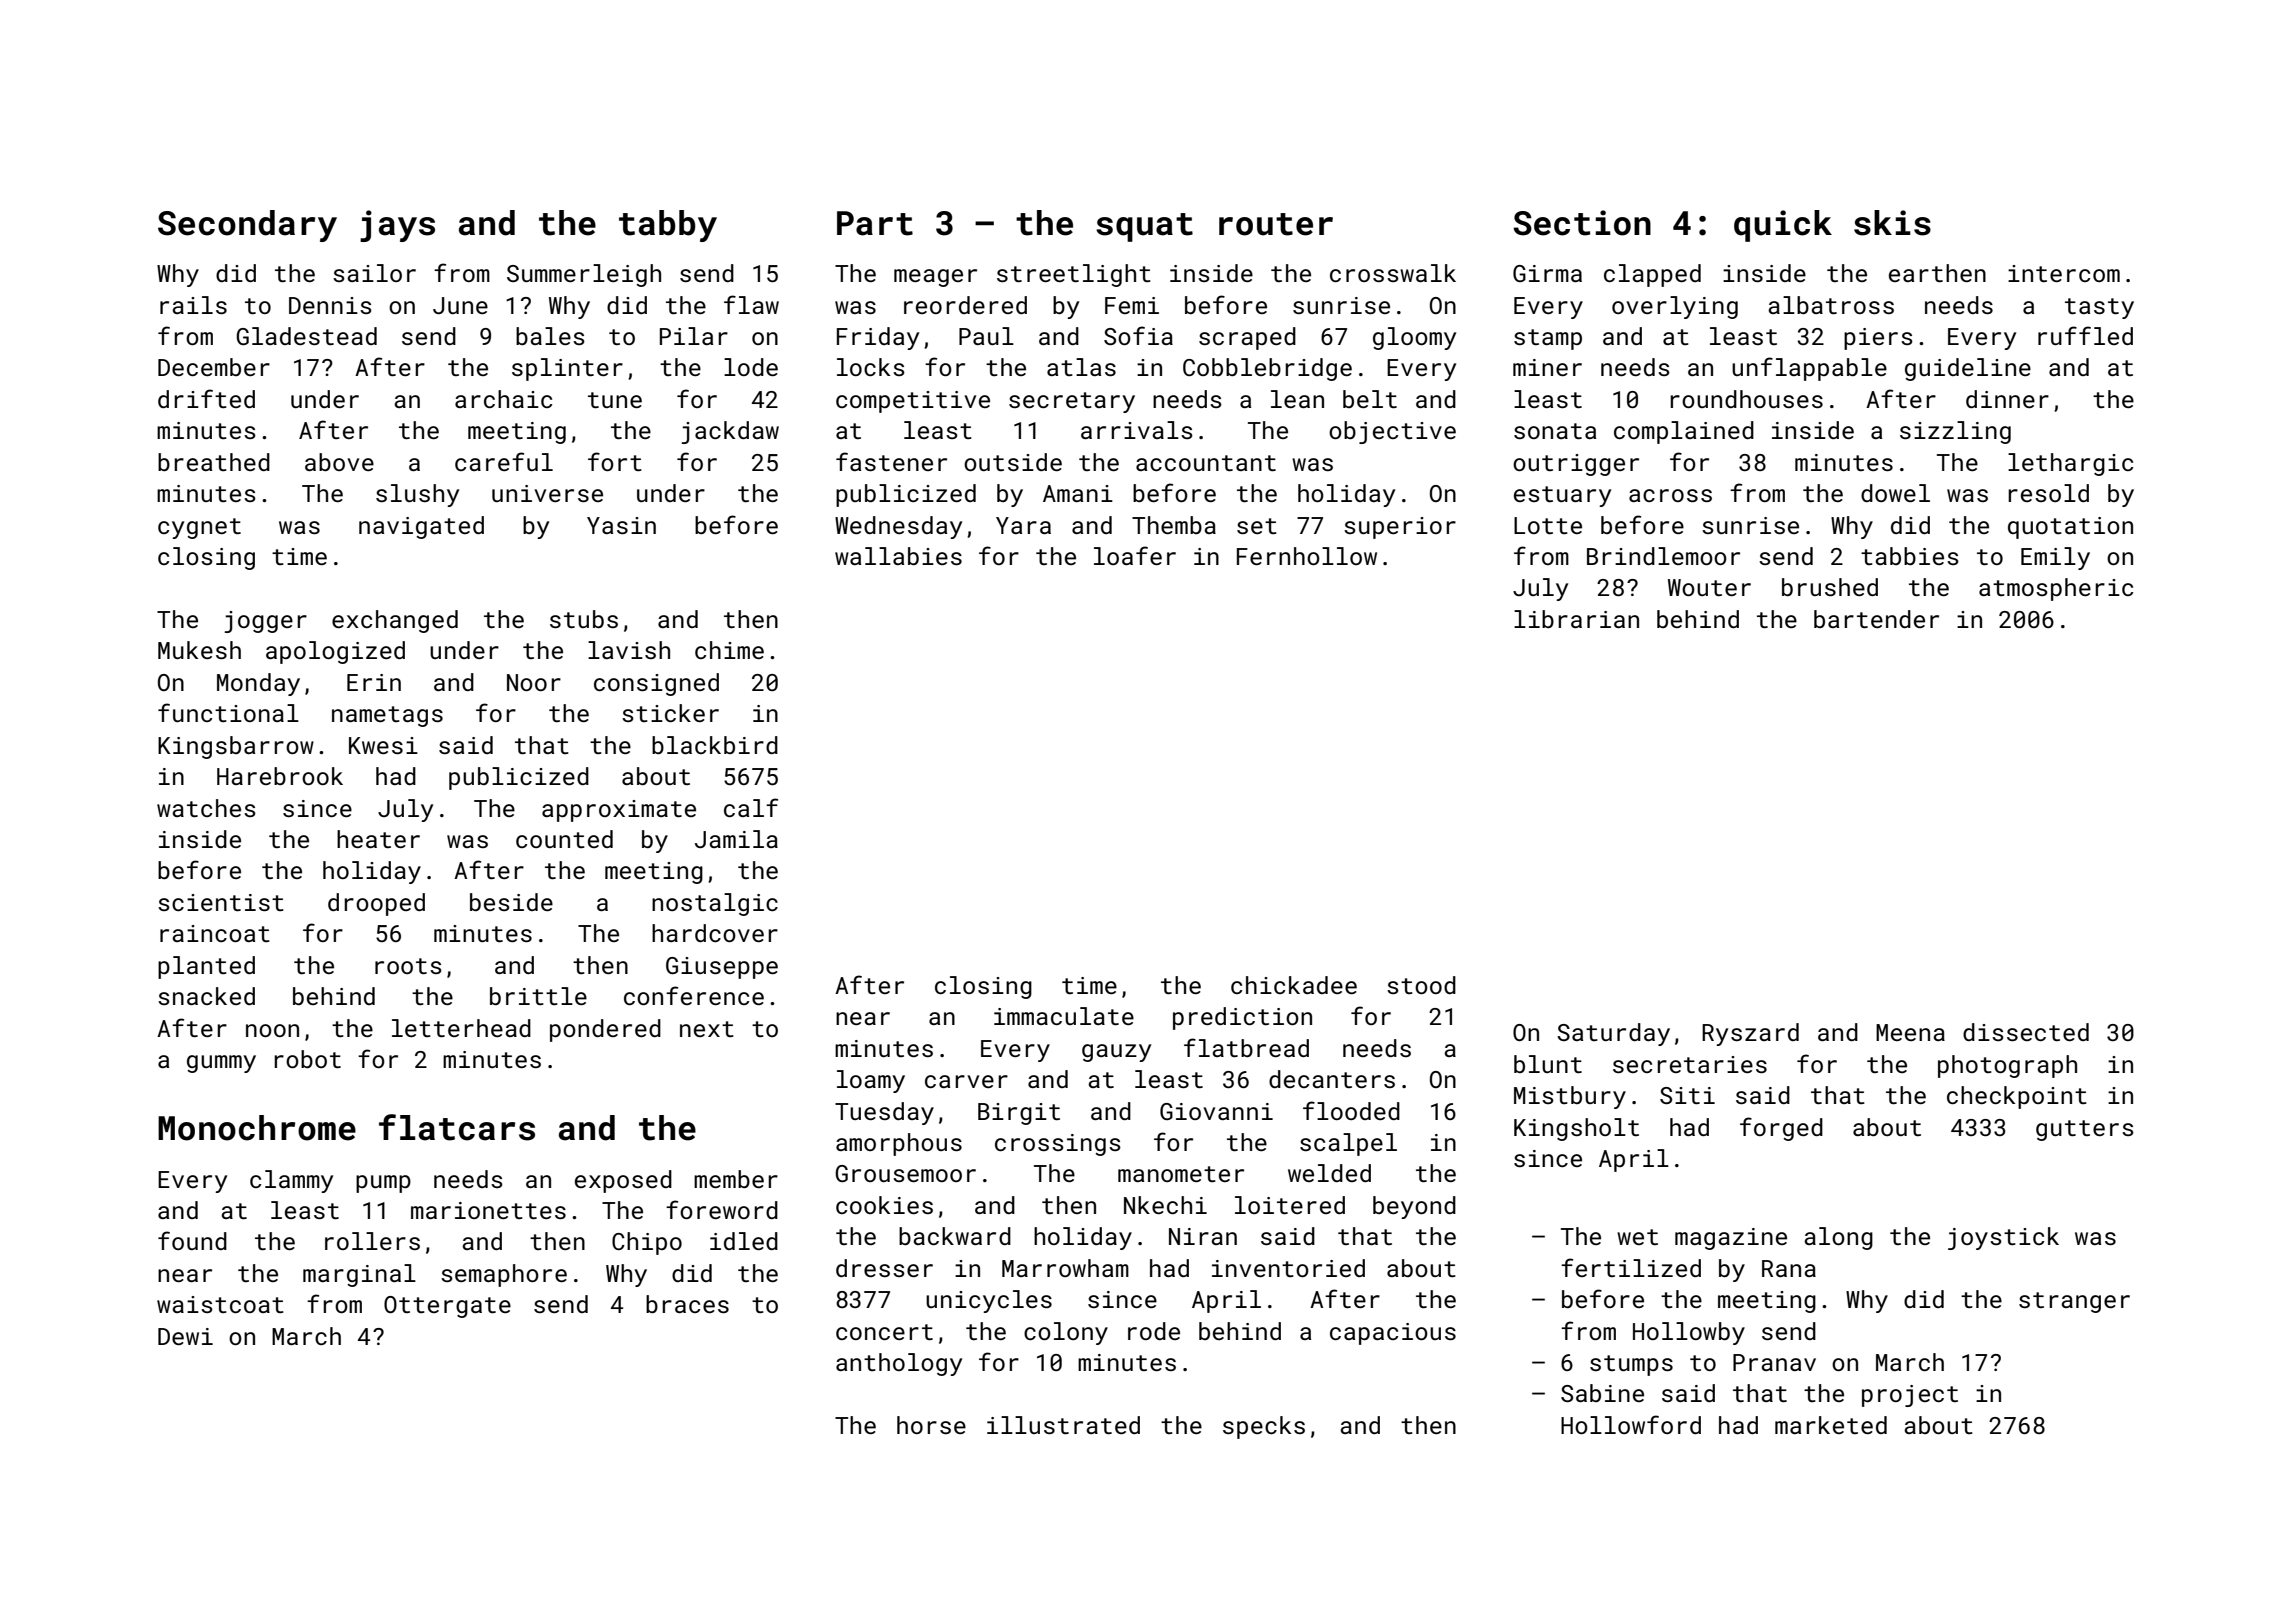 The height and width of the document is (1620, 2292). I want to click on router, so click(1276, 224).
